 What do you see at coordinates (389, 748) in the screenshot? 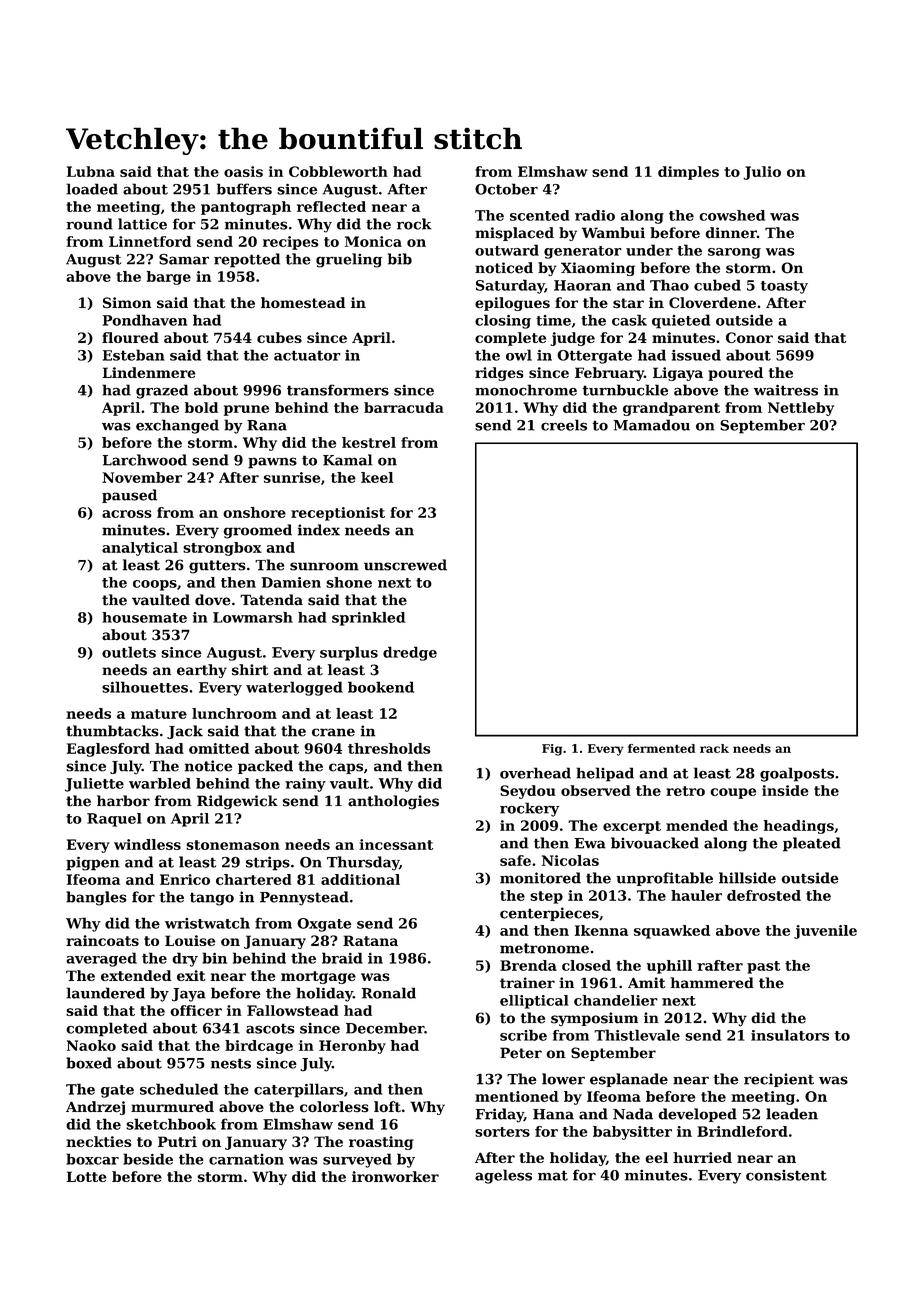
I see `thresholds` at bounding box center [389, 748].
